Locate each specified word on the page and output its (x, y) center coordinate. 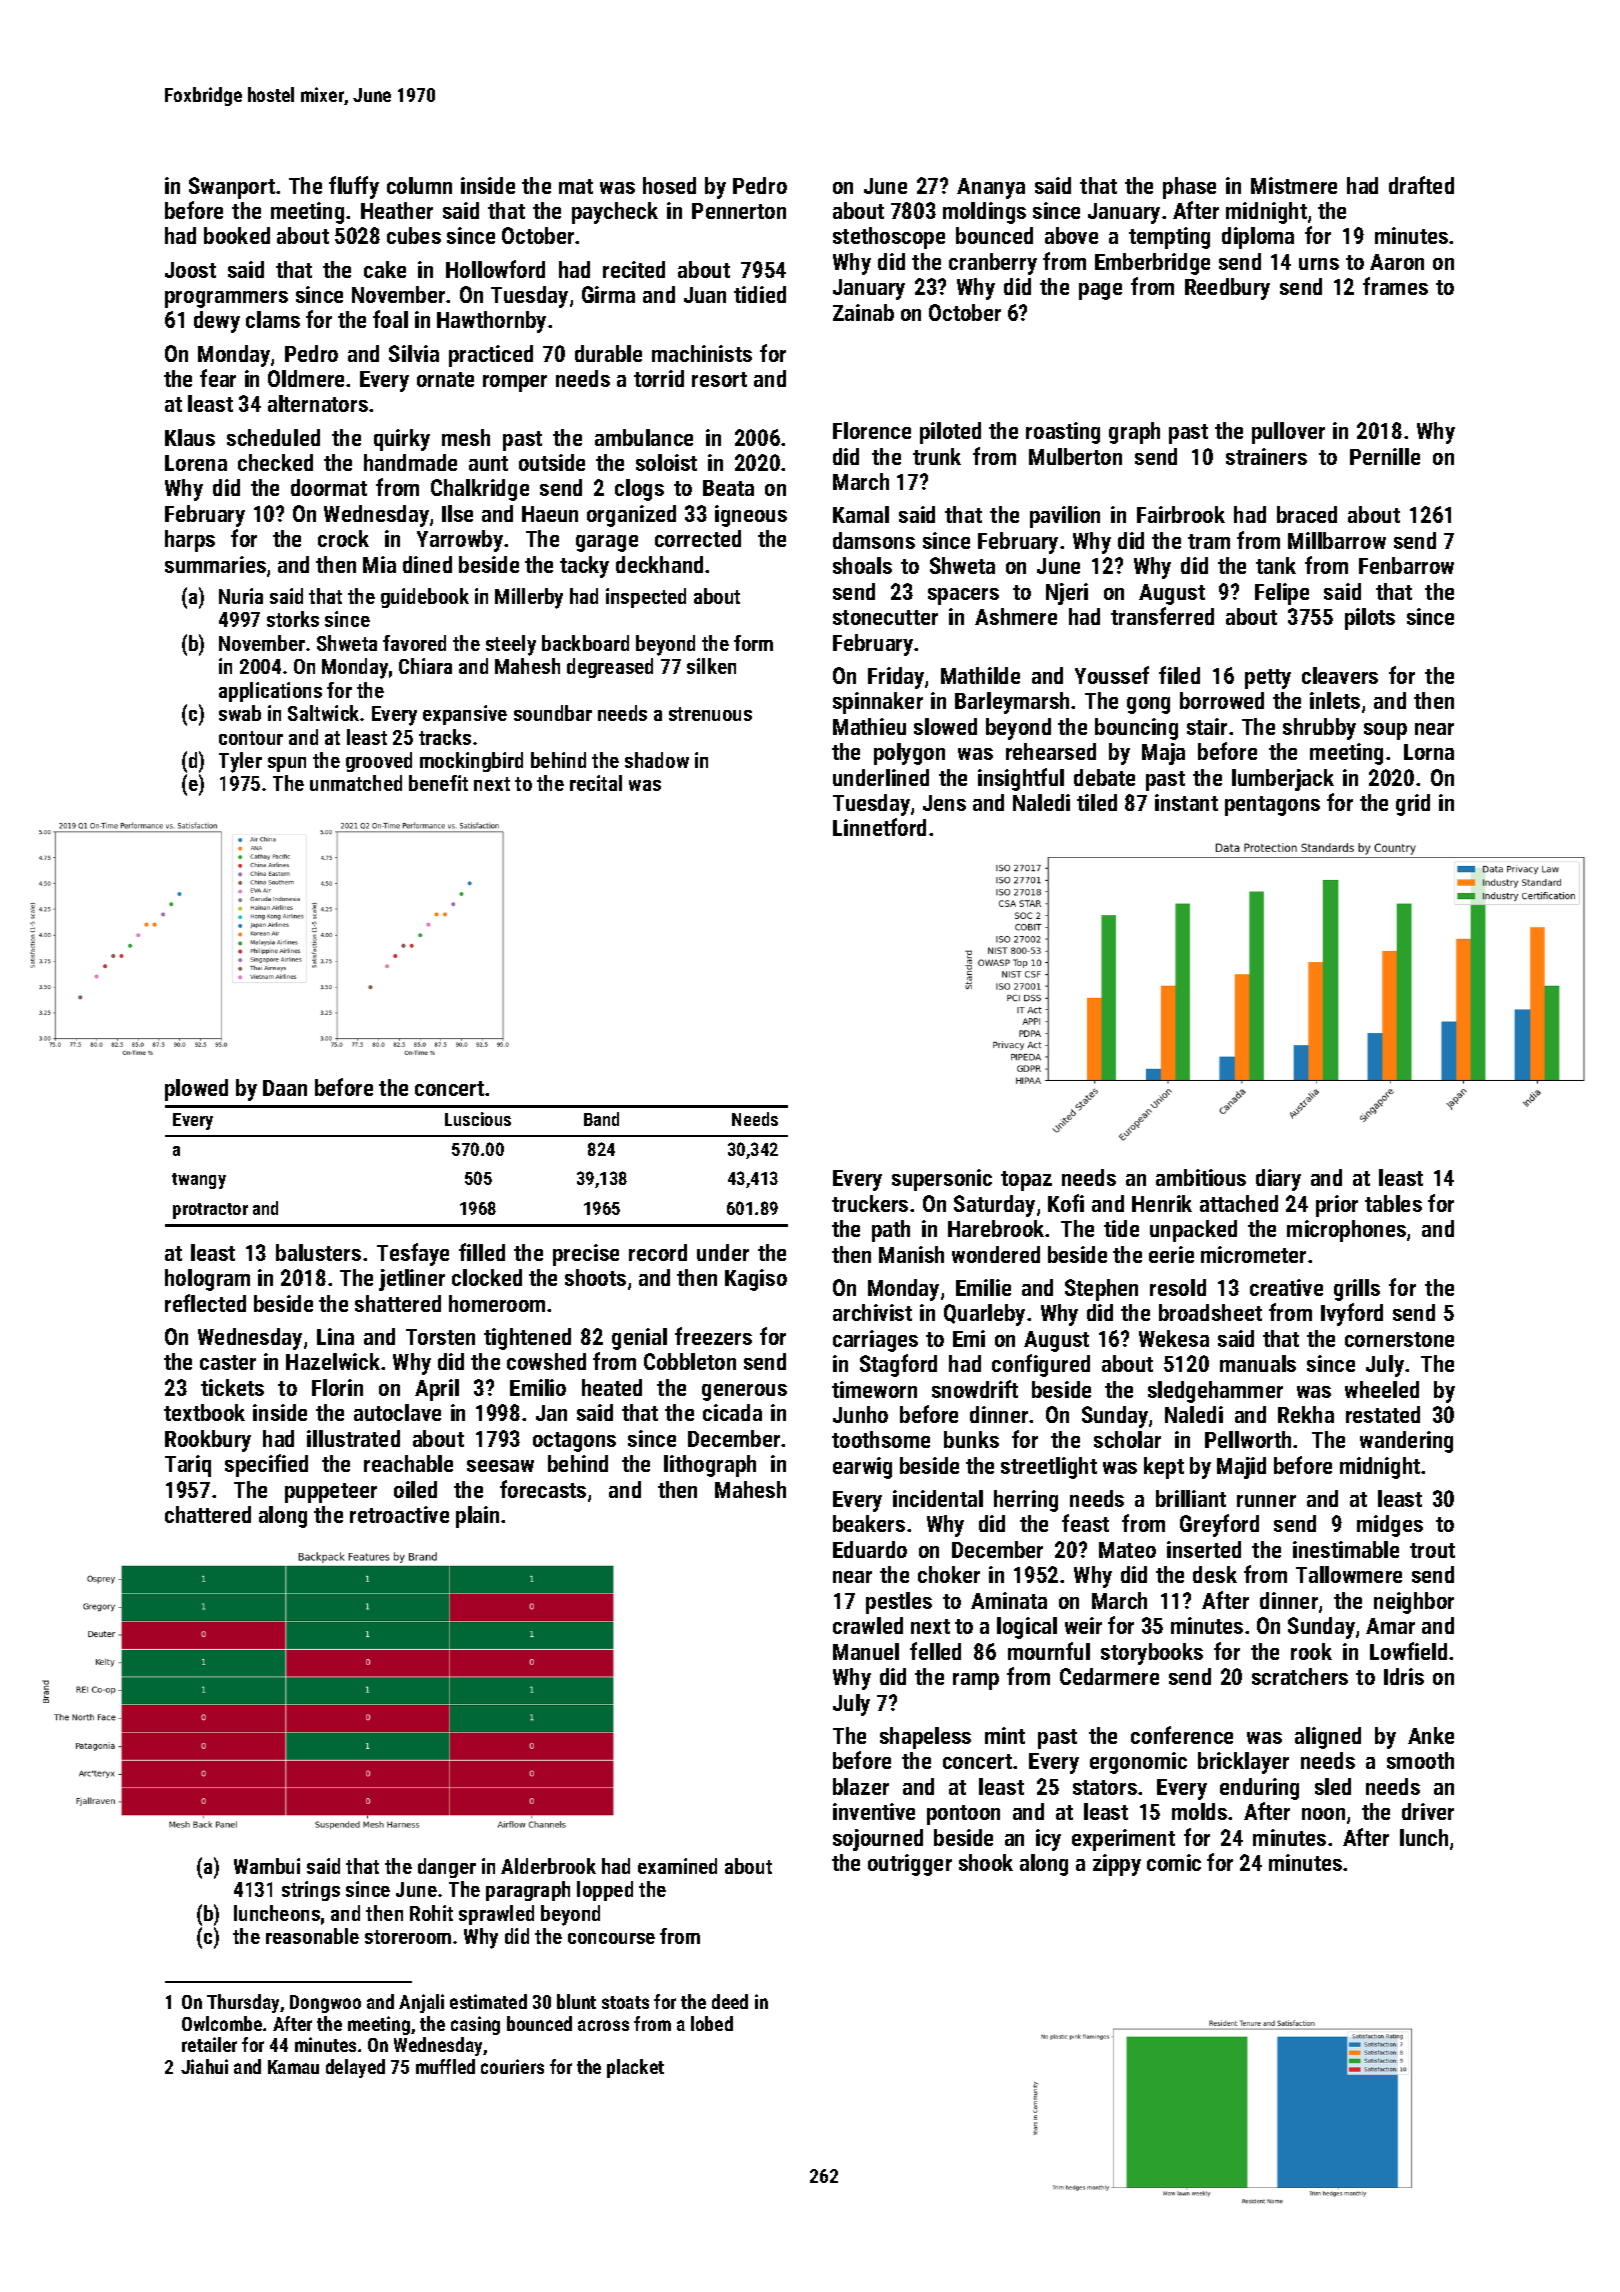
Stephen (1101, 1290)
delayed (355, 2068)
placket (635, 2068)
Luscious (478, 1119)
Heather (397, 210)
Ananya (991, 188)
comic (1174, 1862)
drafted (1421, 185)
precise (586, 1255)
